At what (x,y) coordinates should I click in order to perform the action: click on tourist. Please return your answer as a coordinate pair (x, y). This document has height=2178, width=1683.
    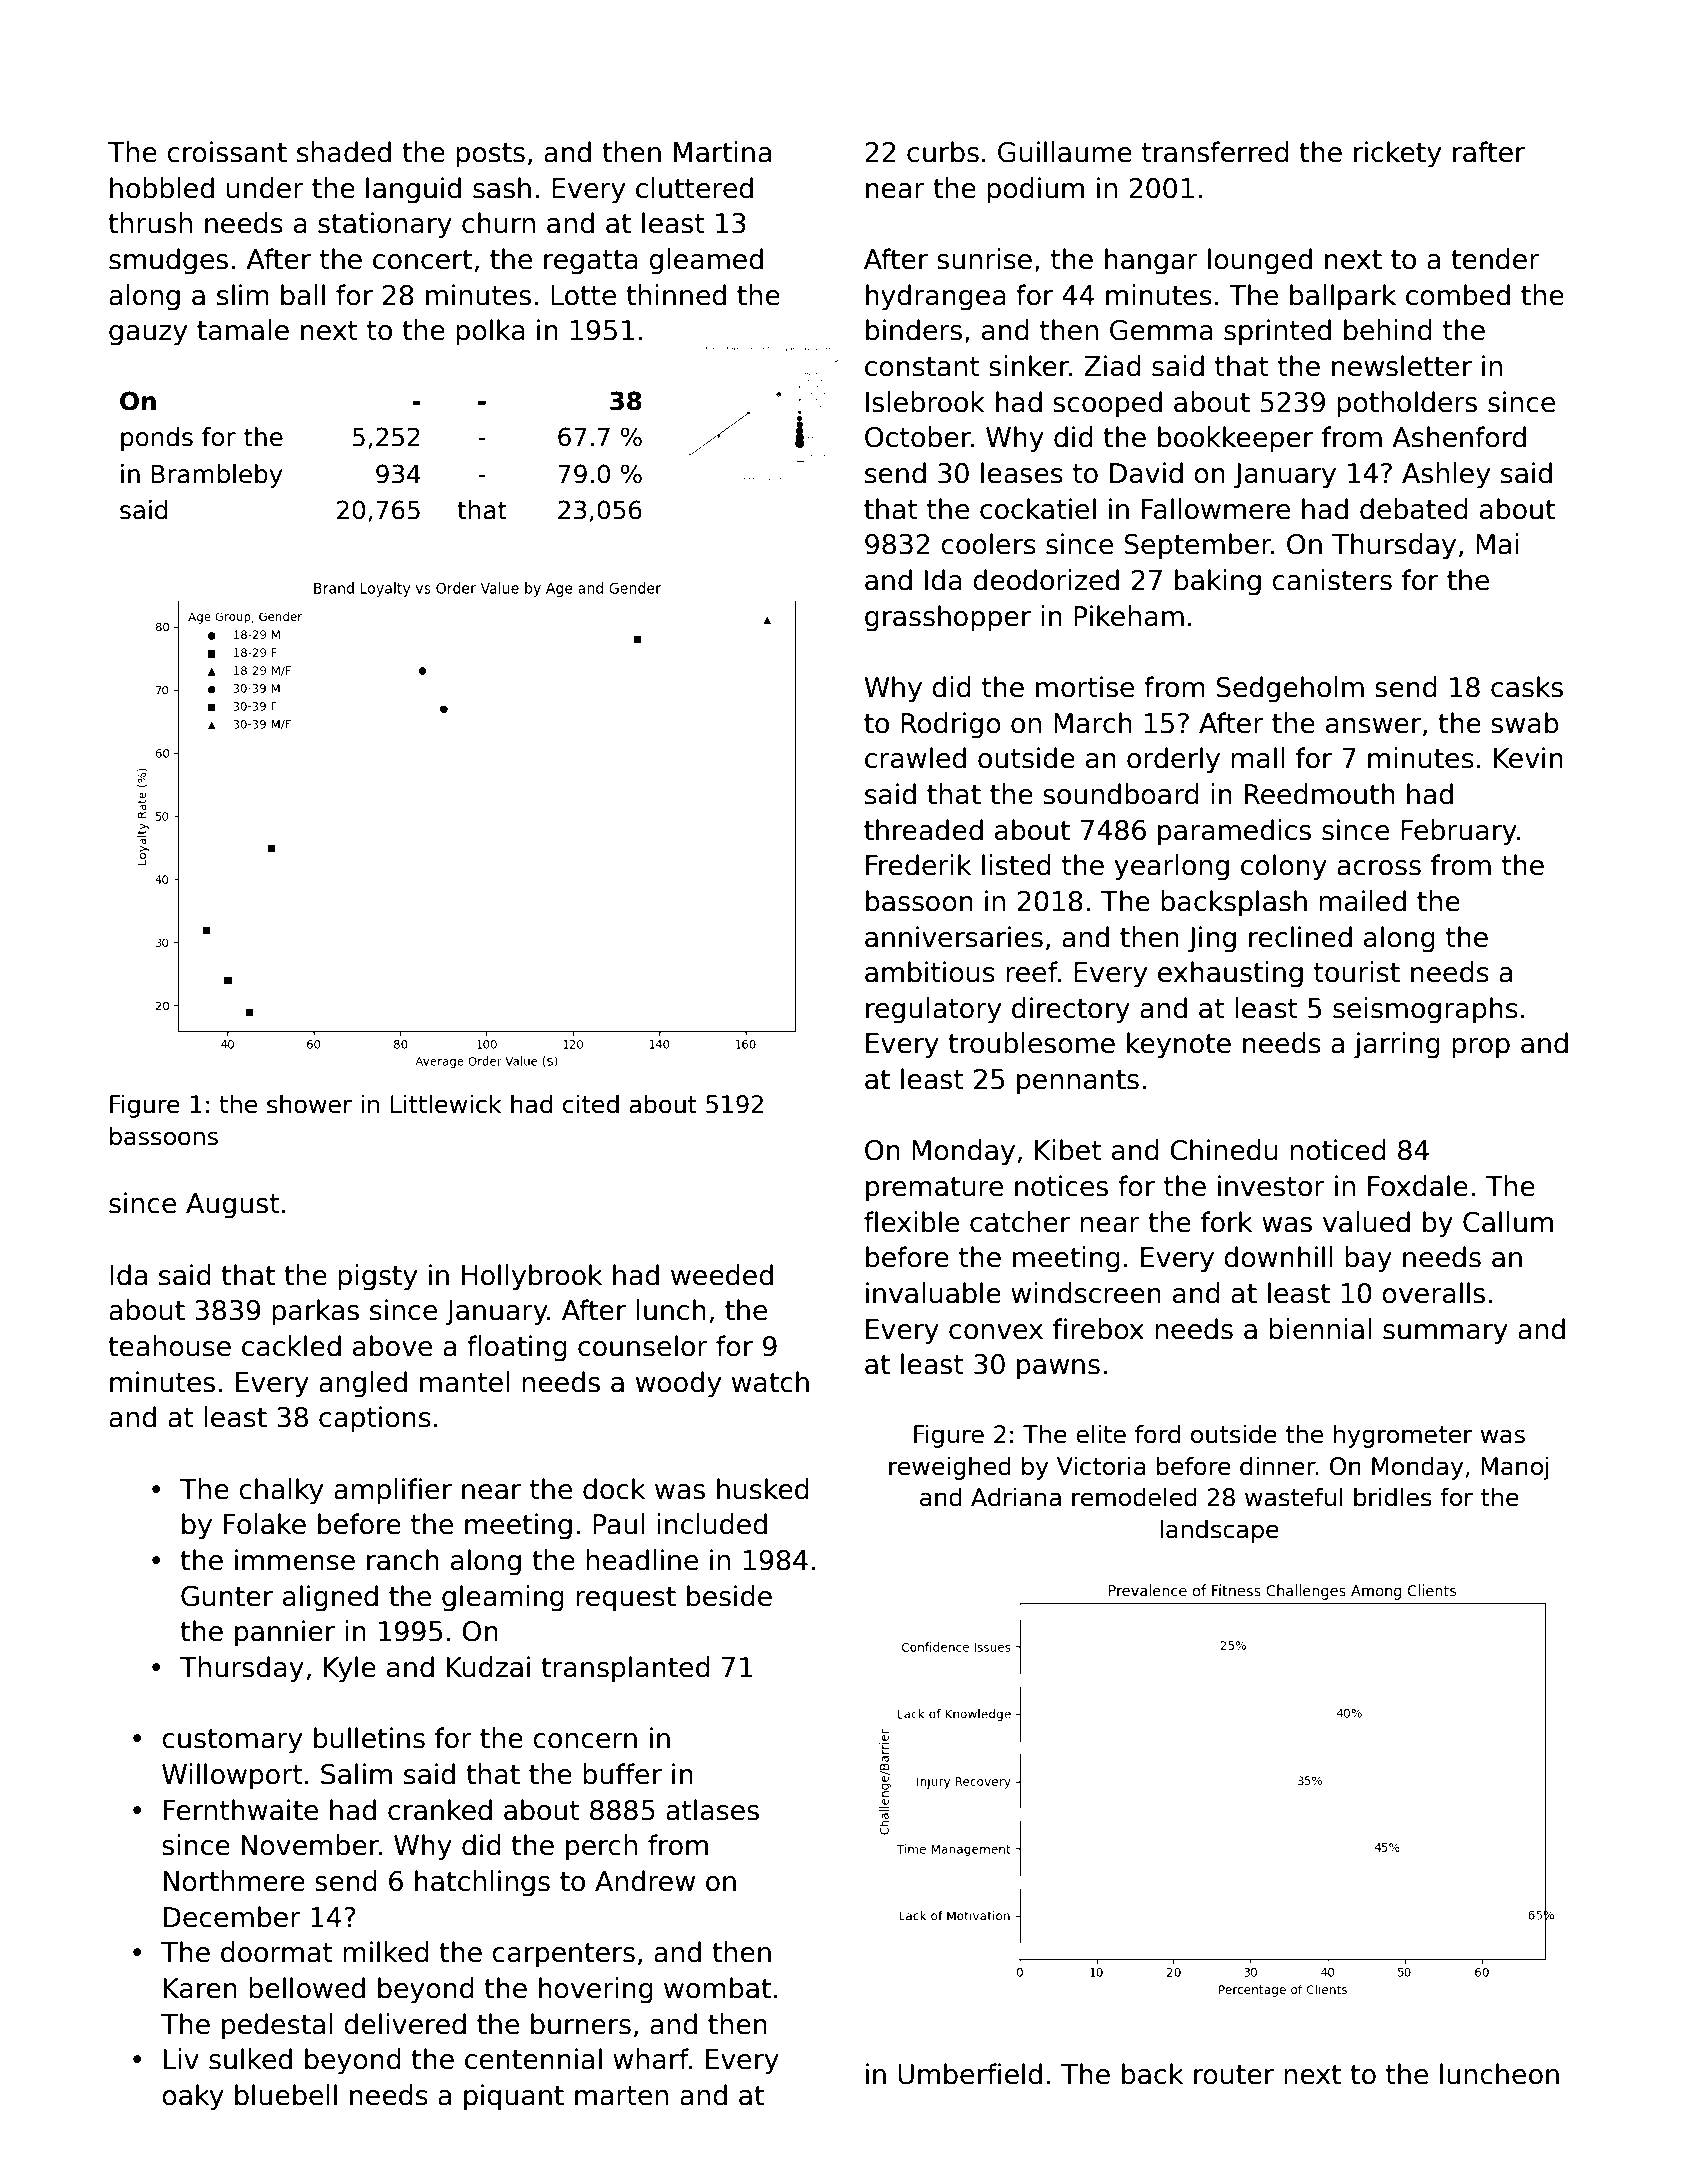
    Looking at the image, I should click on (1357, 972).
